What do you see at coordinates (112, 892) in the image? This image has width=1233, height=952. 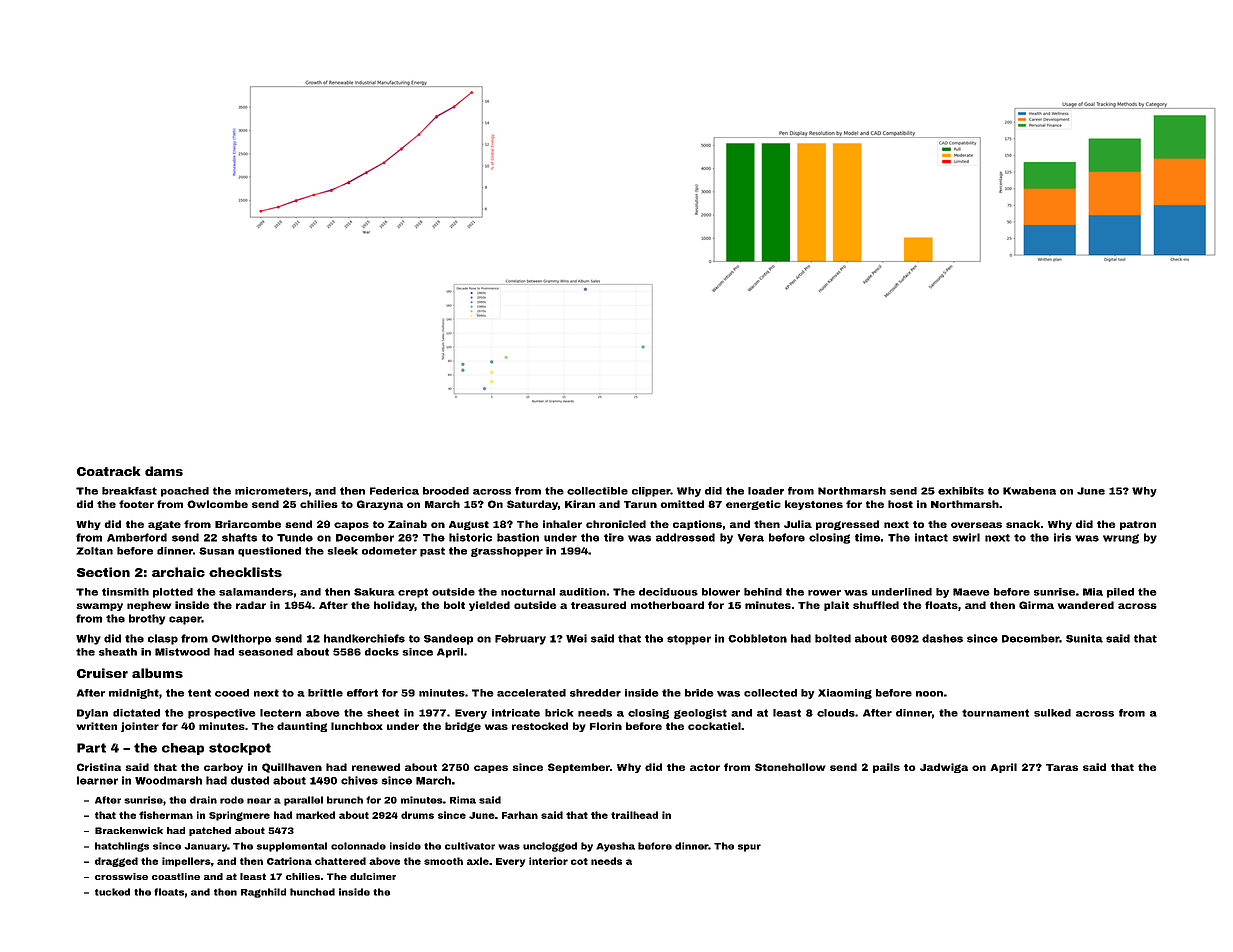 I see `tucked` at bounding box center [112, 892].
